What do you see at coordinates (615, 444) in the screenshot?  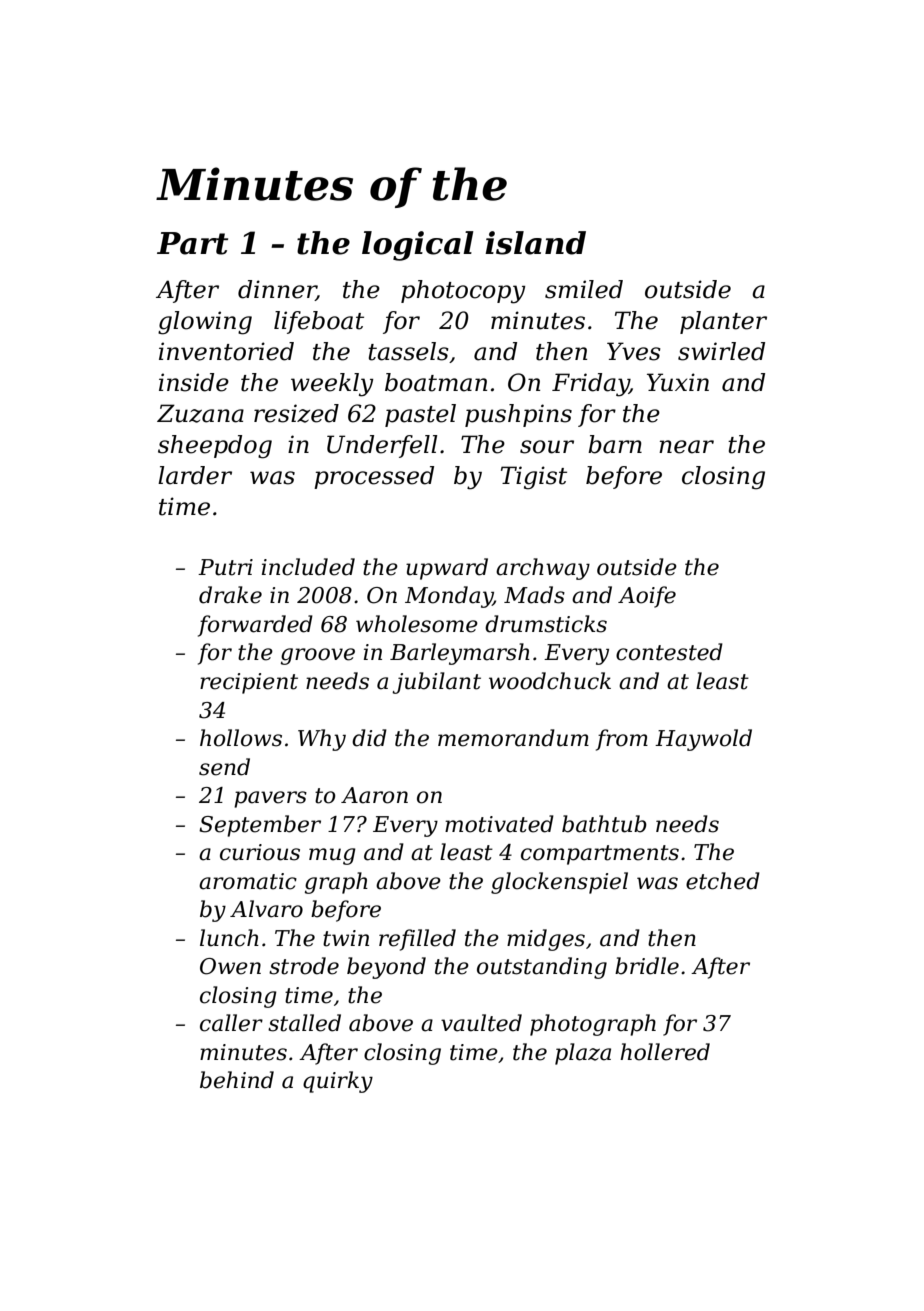 I see `barn` at bounding box center [615, 444].
